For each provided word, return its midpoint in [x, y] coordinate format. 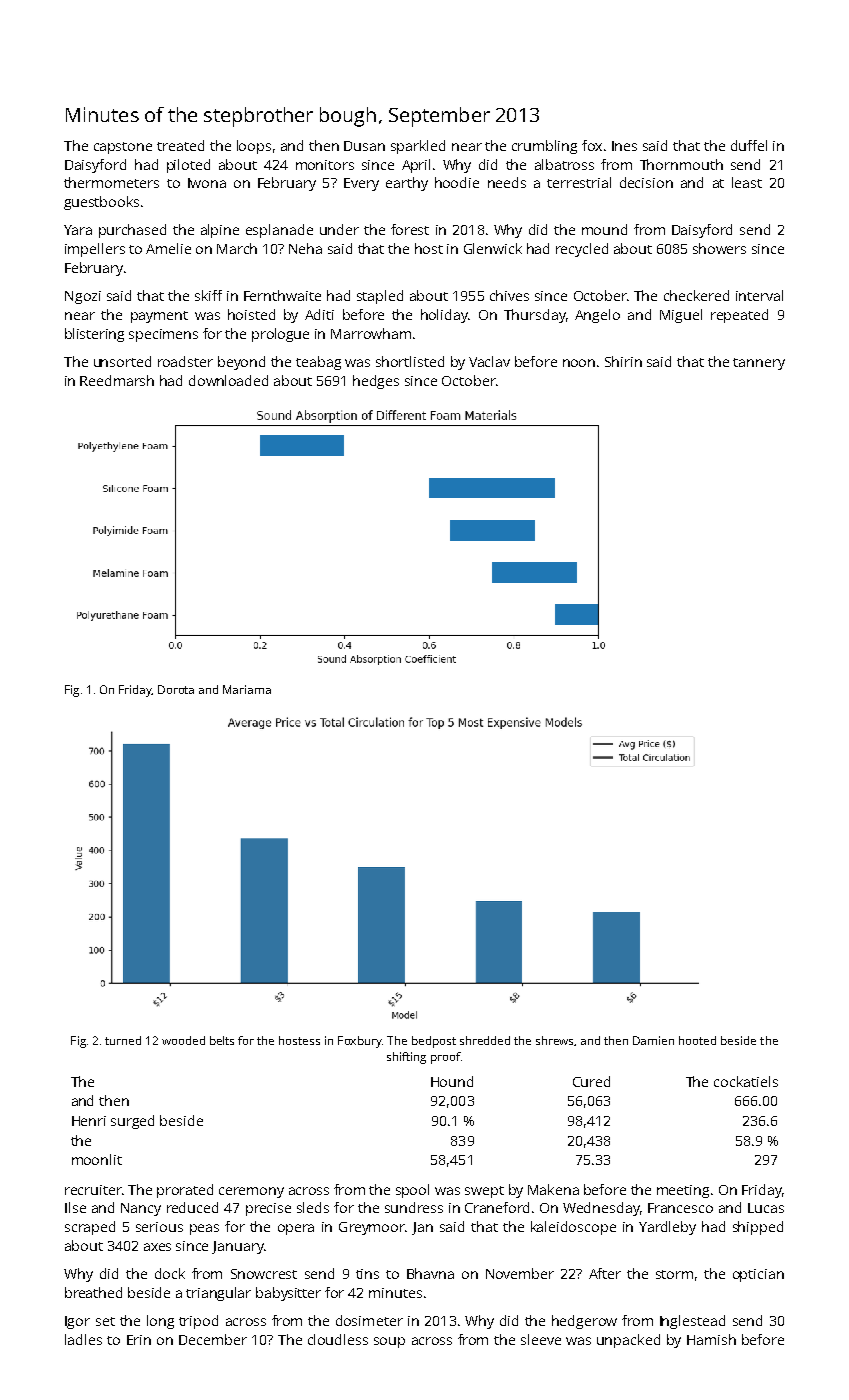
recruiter [93, 1190]
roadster [185, 361]
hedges [376, 382]
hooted [697, 1040]
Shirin [623, 361]
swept [484, 1192]
